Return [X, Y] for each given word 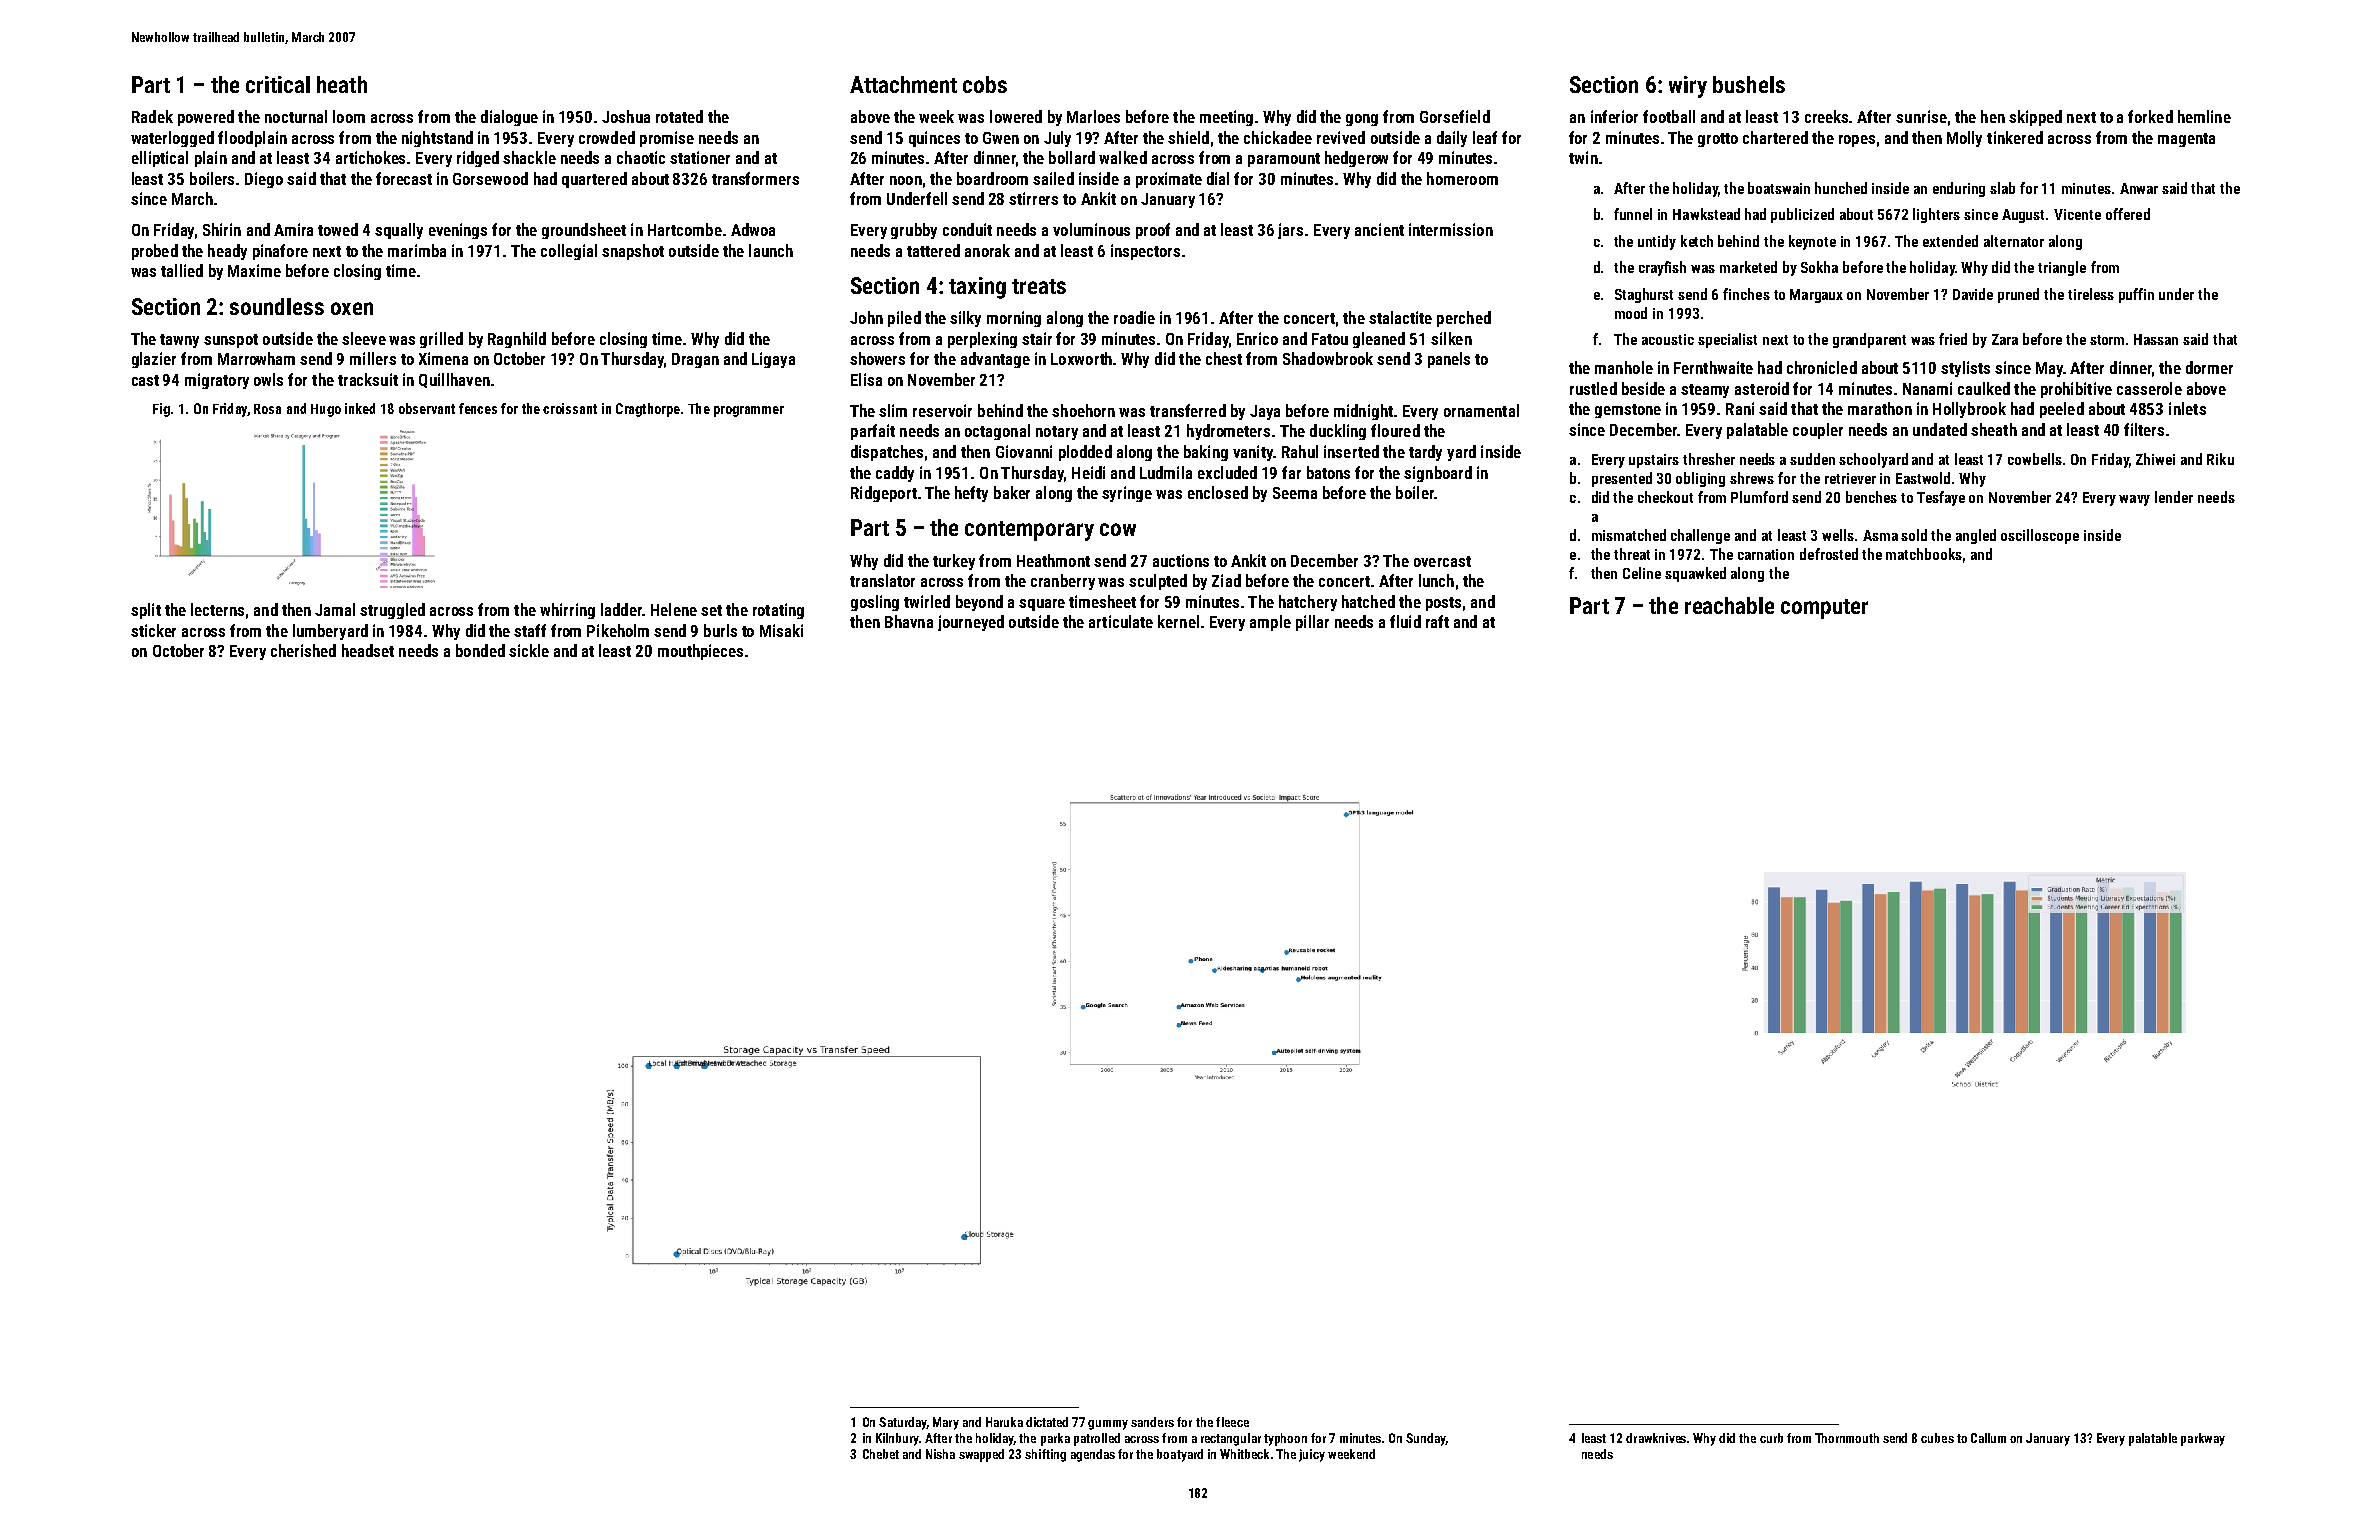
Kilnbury [897, 1439]
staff [530, 630]
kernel [1178, 621]
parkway [2203, 1439]
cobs [985, 84]
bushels [1749, 84]
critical [278, 84]
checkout [1665, 497]
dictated [1047, 1422]
